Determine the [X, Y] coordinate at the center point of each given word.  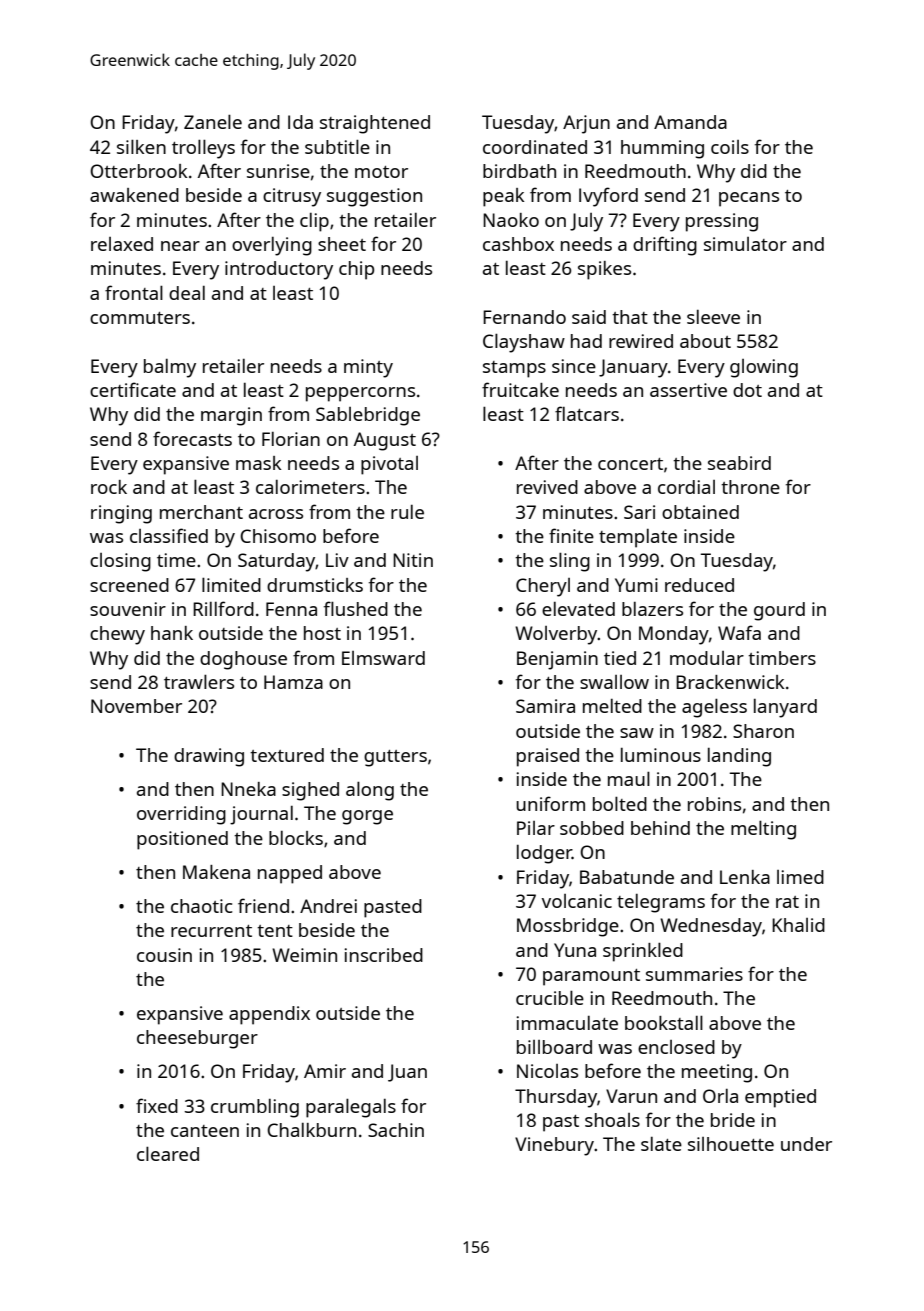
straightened [375, 124]
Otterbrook [138, 171]
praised [548, 757]
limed [800, 877]
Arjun [586, 124]
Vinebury [554, 1146]
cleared [168, 1153]
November [136, 706]
